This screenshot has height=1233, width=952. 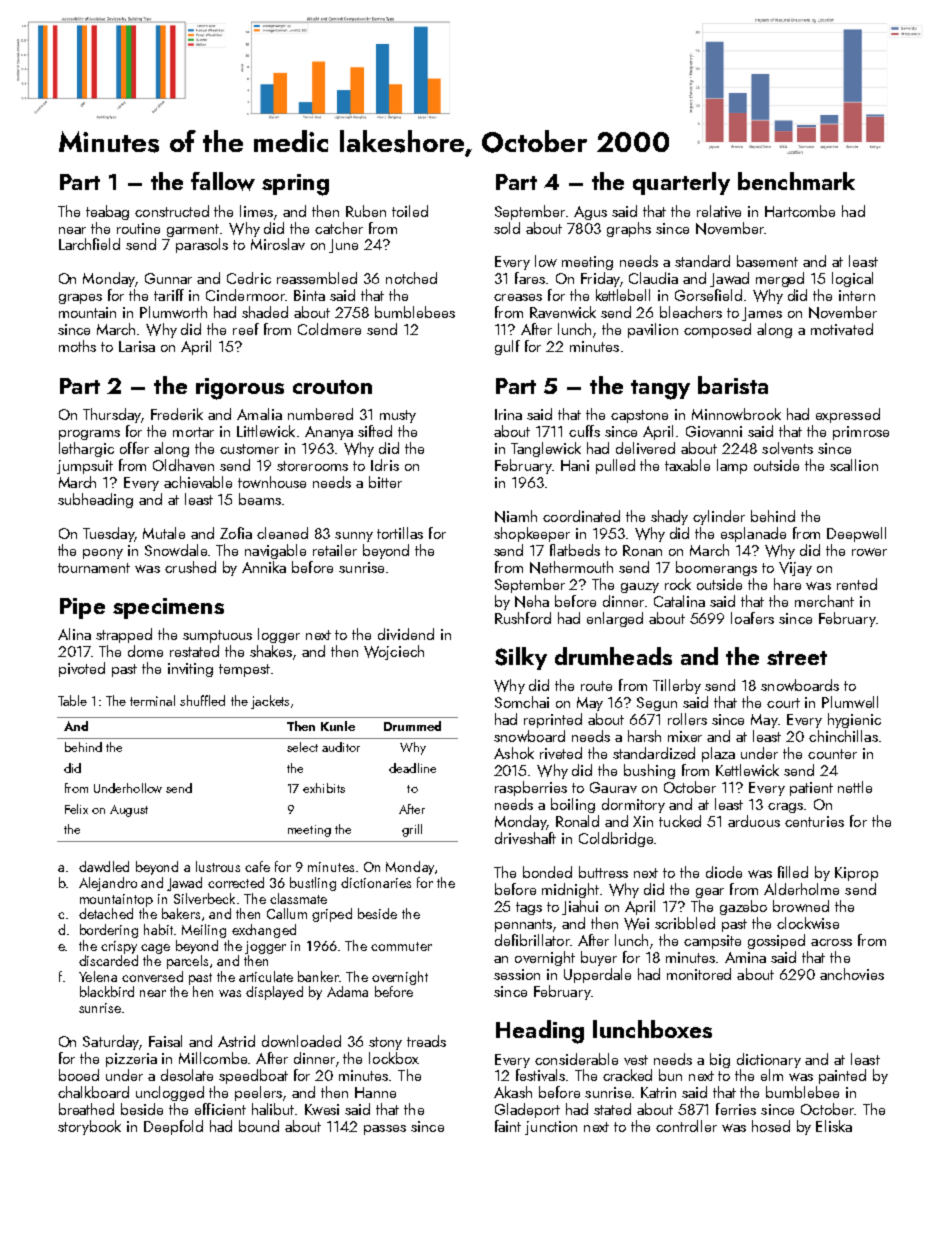 I want to click on quarterly, so click(x=681, y=183).
